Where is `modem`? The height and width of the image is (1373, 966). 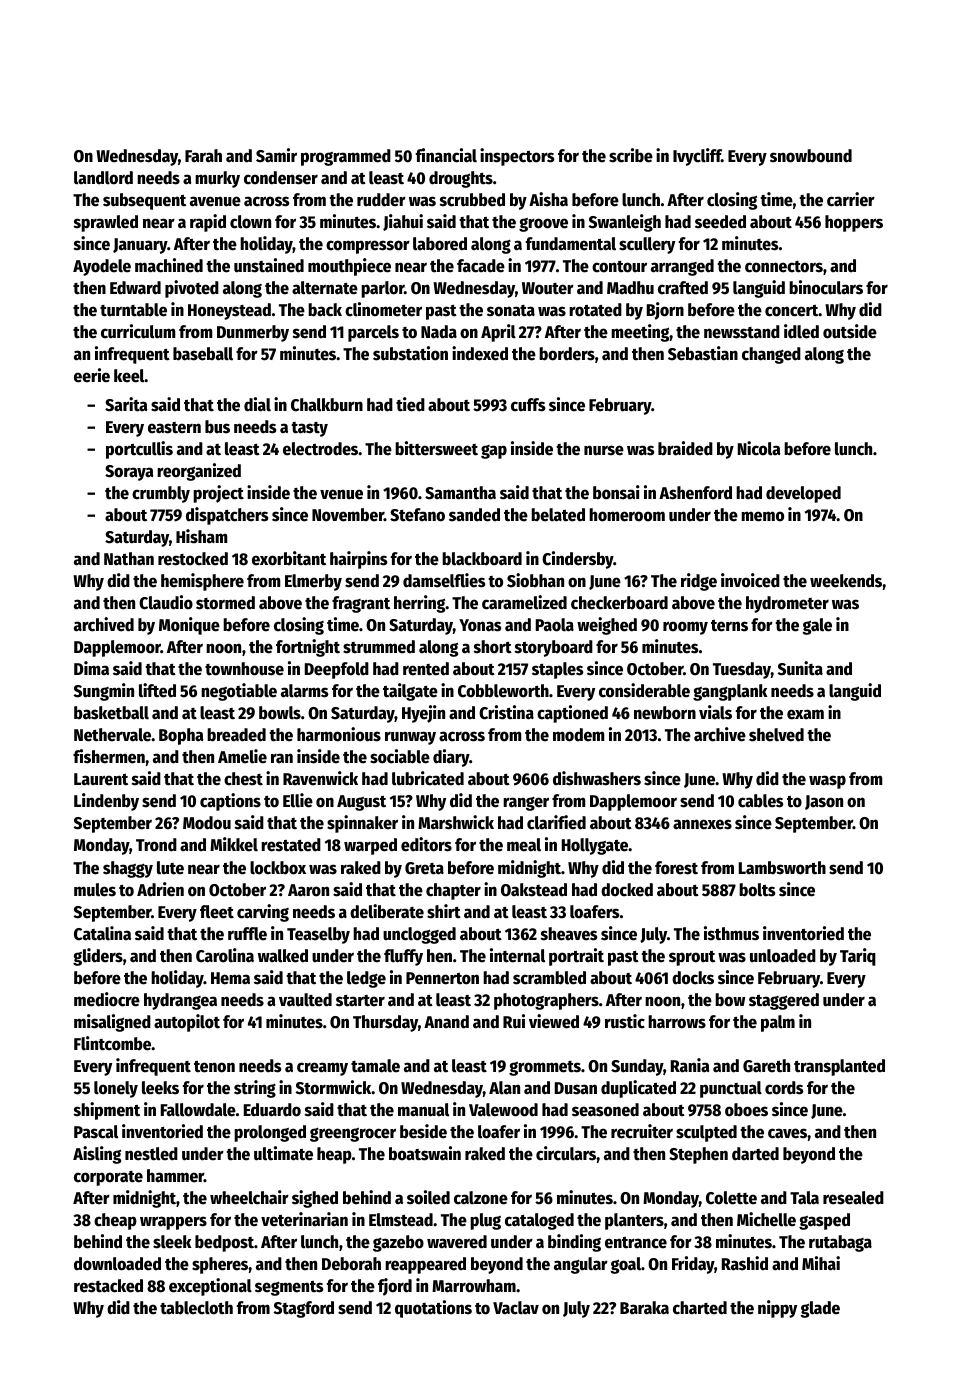
modem is located at coordinates (578, 735).
